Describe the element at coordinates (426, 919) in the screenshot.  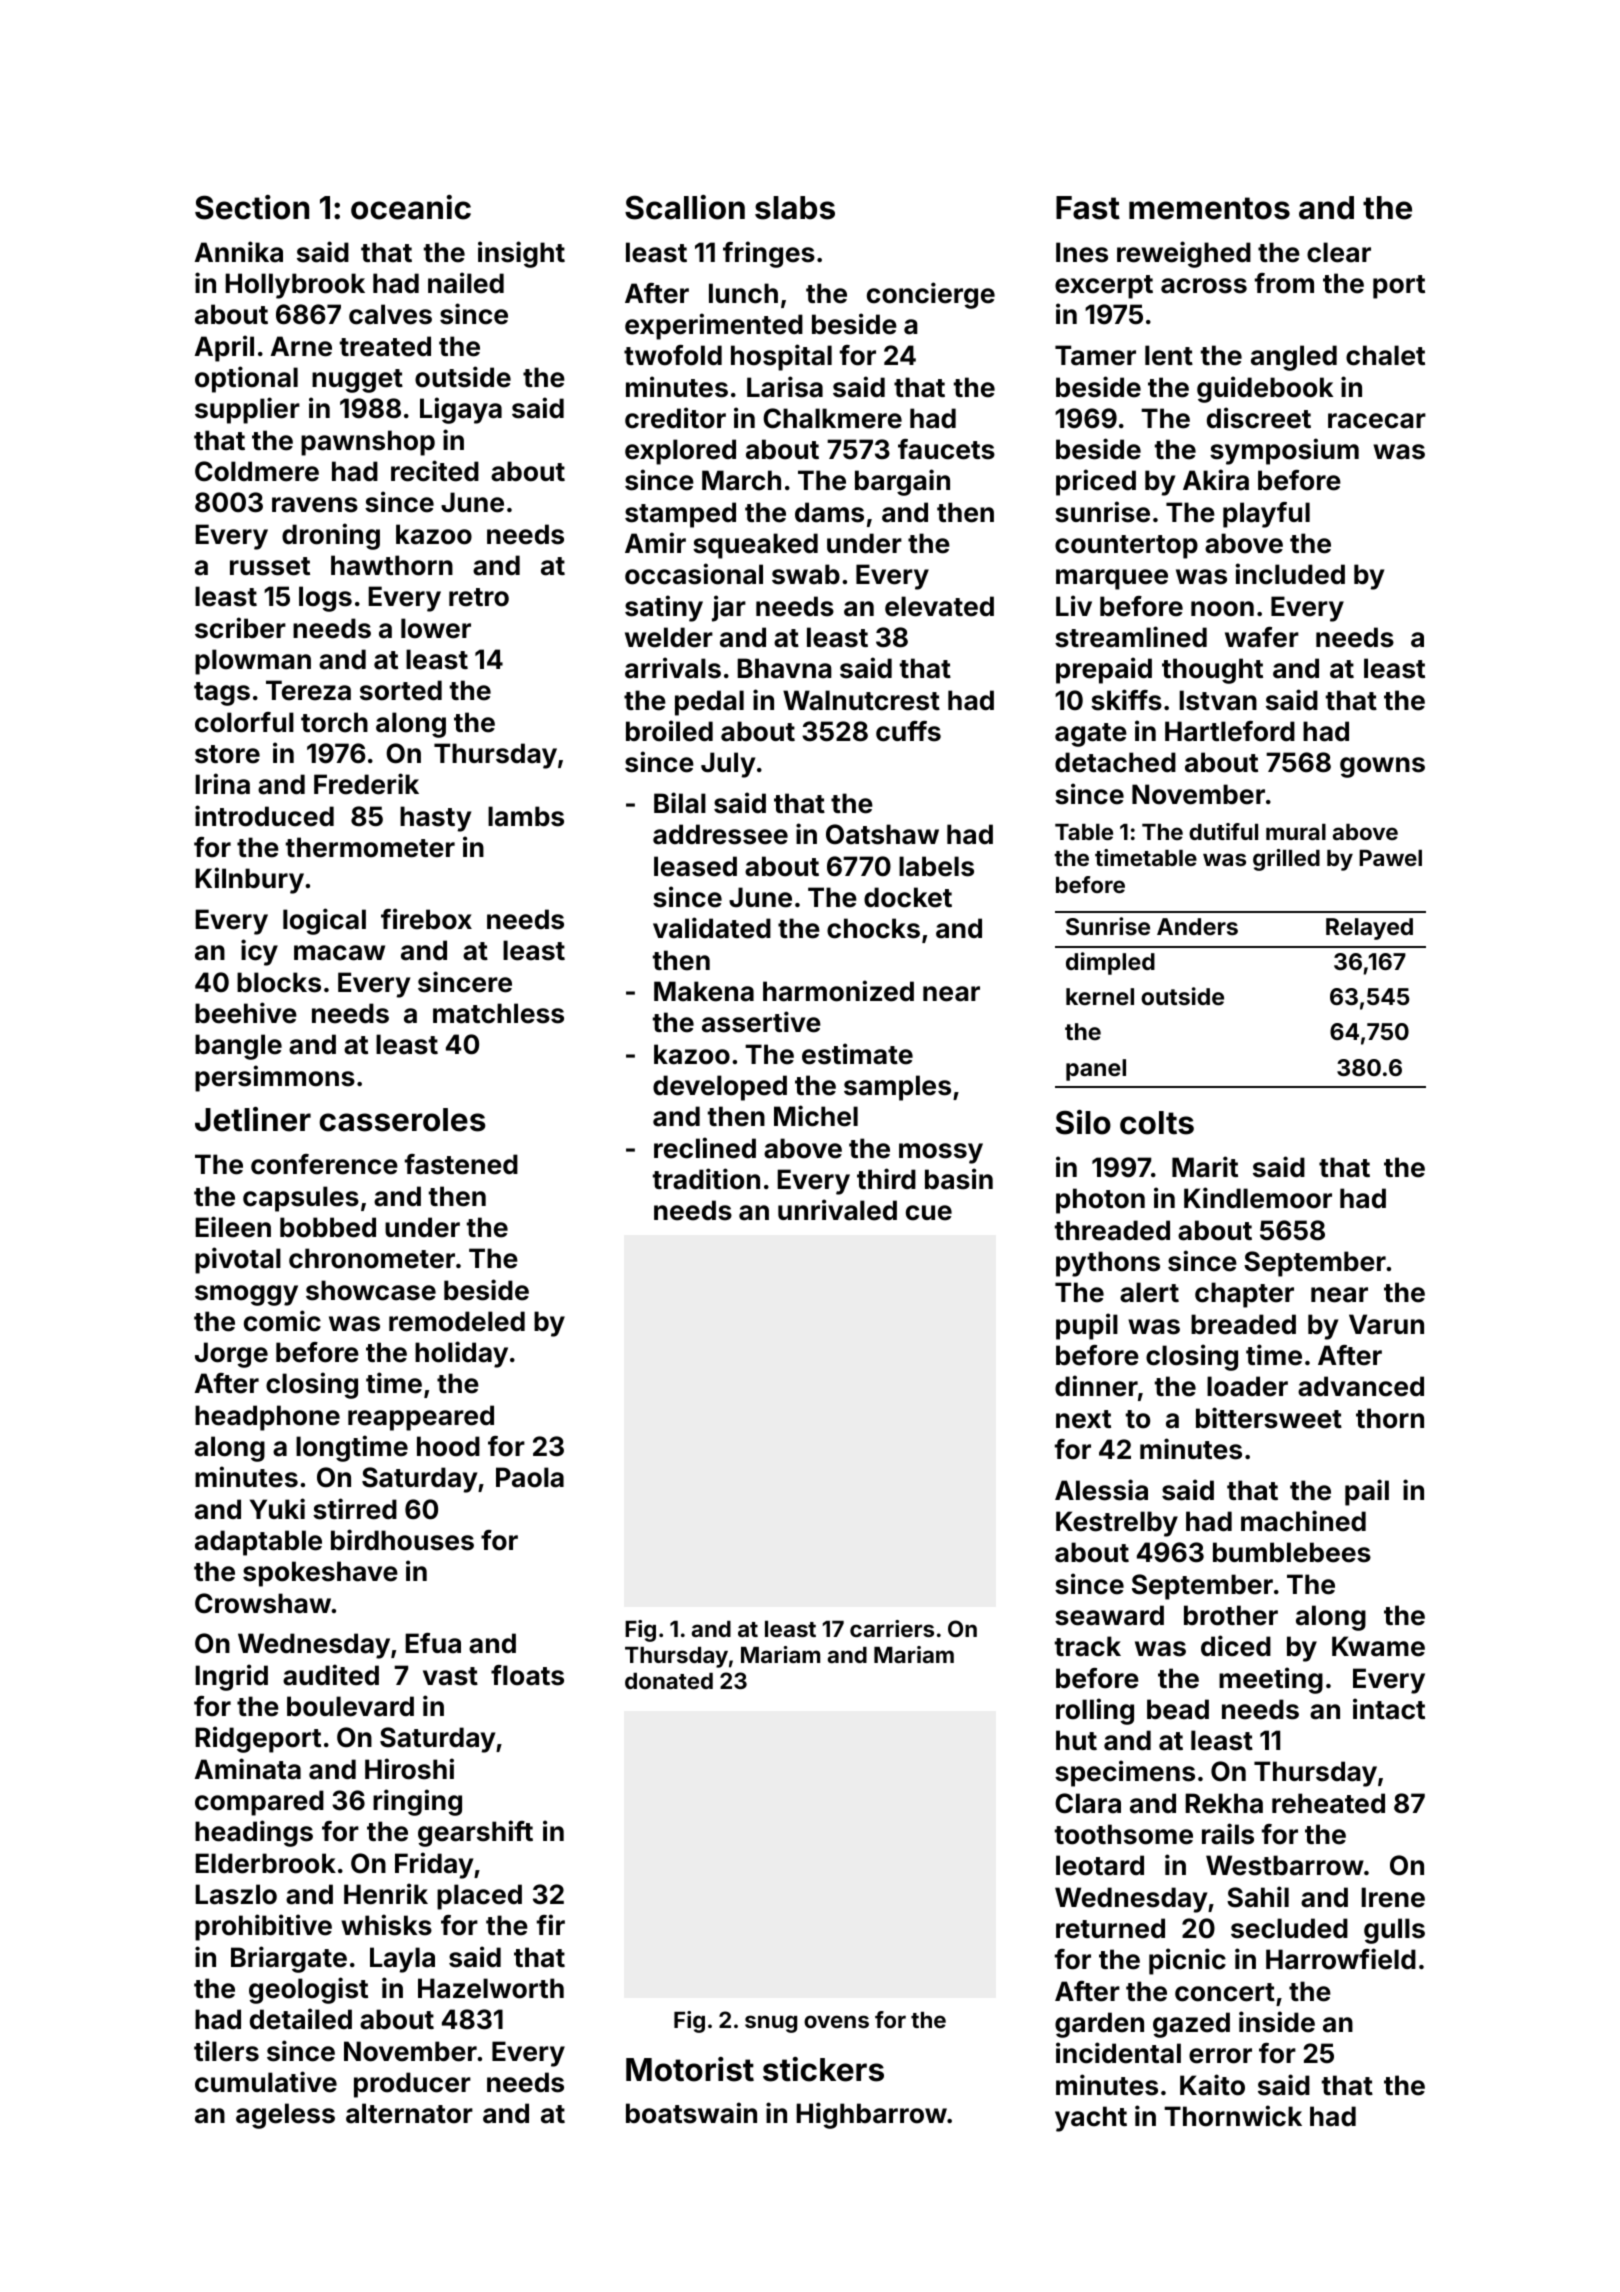
I see `firebox` at that location.
